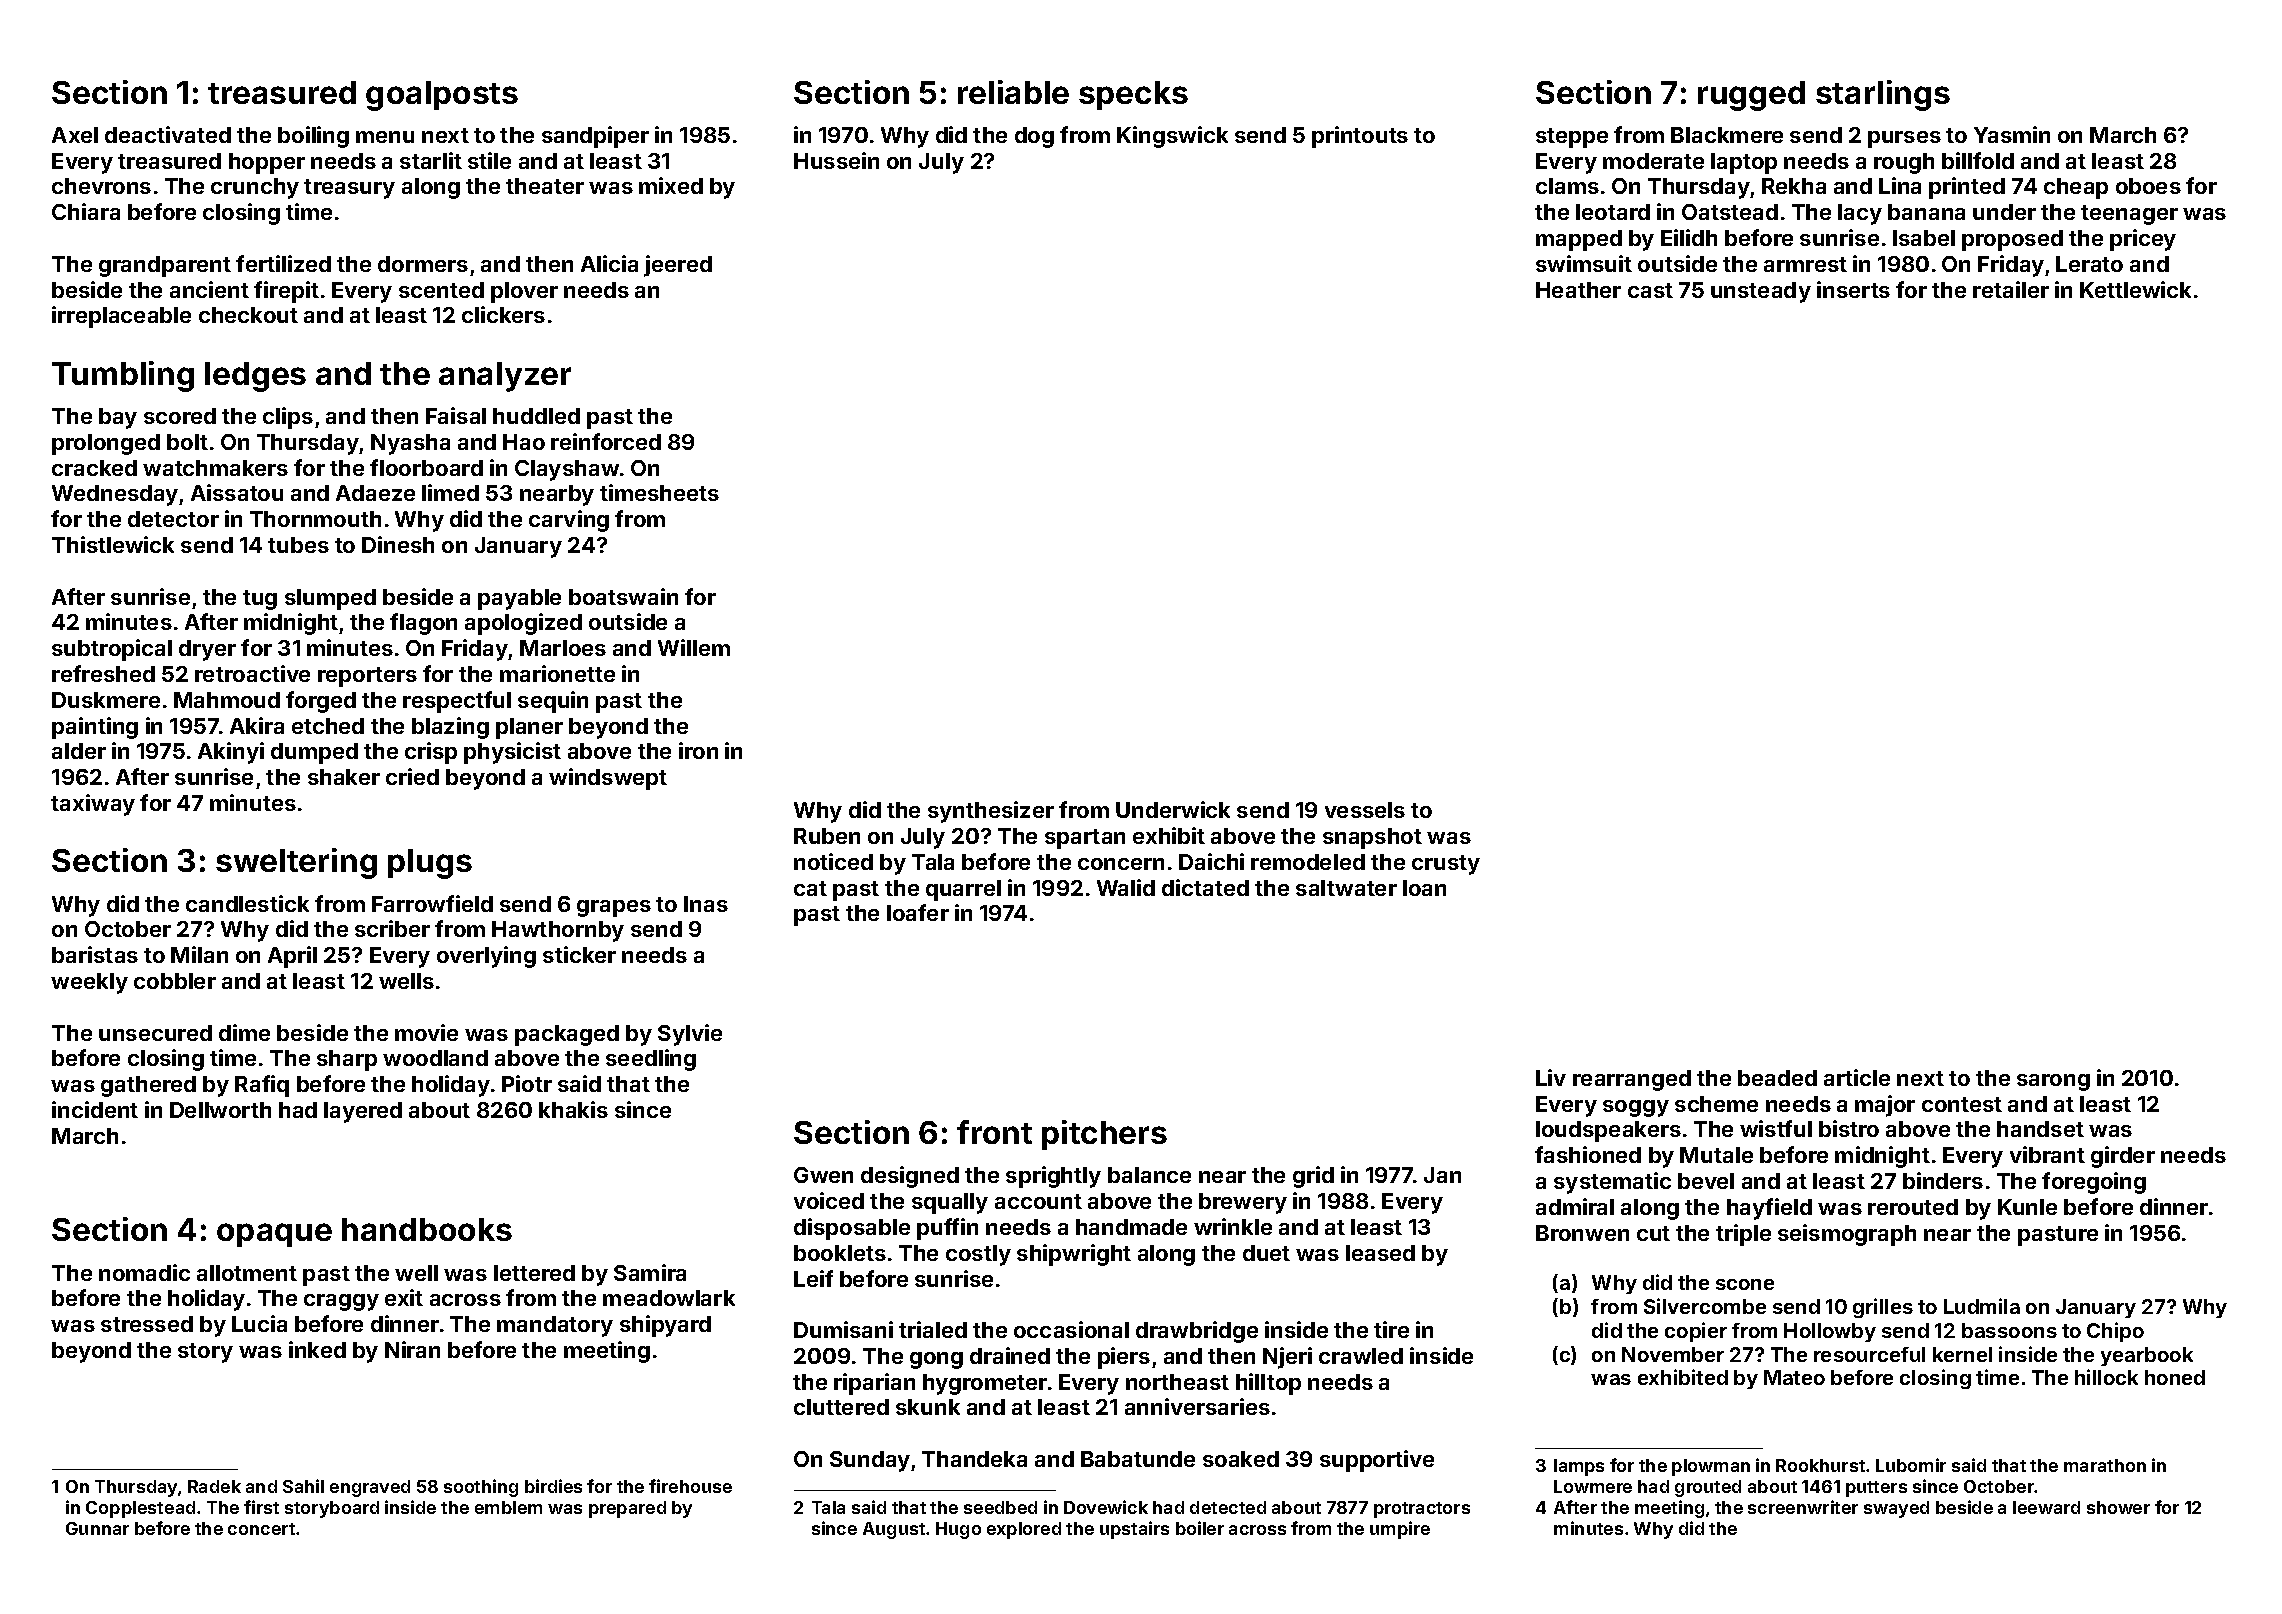  Describe the element at coordinates (1578, 290) in the page. I see `Heather` at that location.
